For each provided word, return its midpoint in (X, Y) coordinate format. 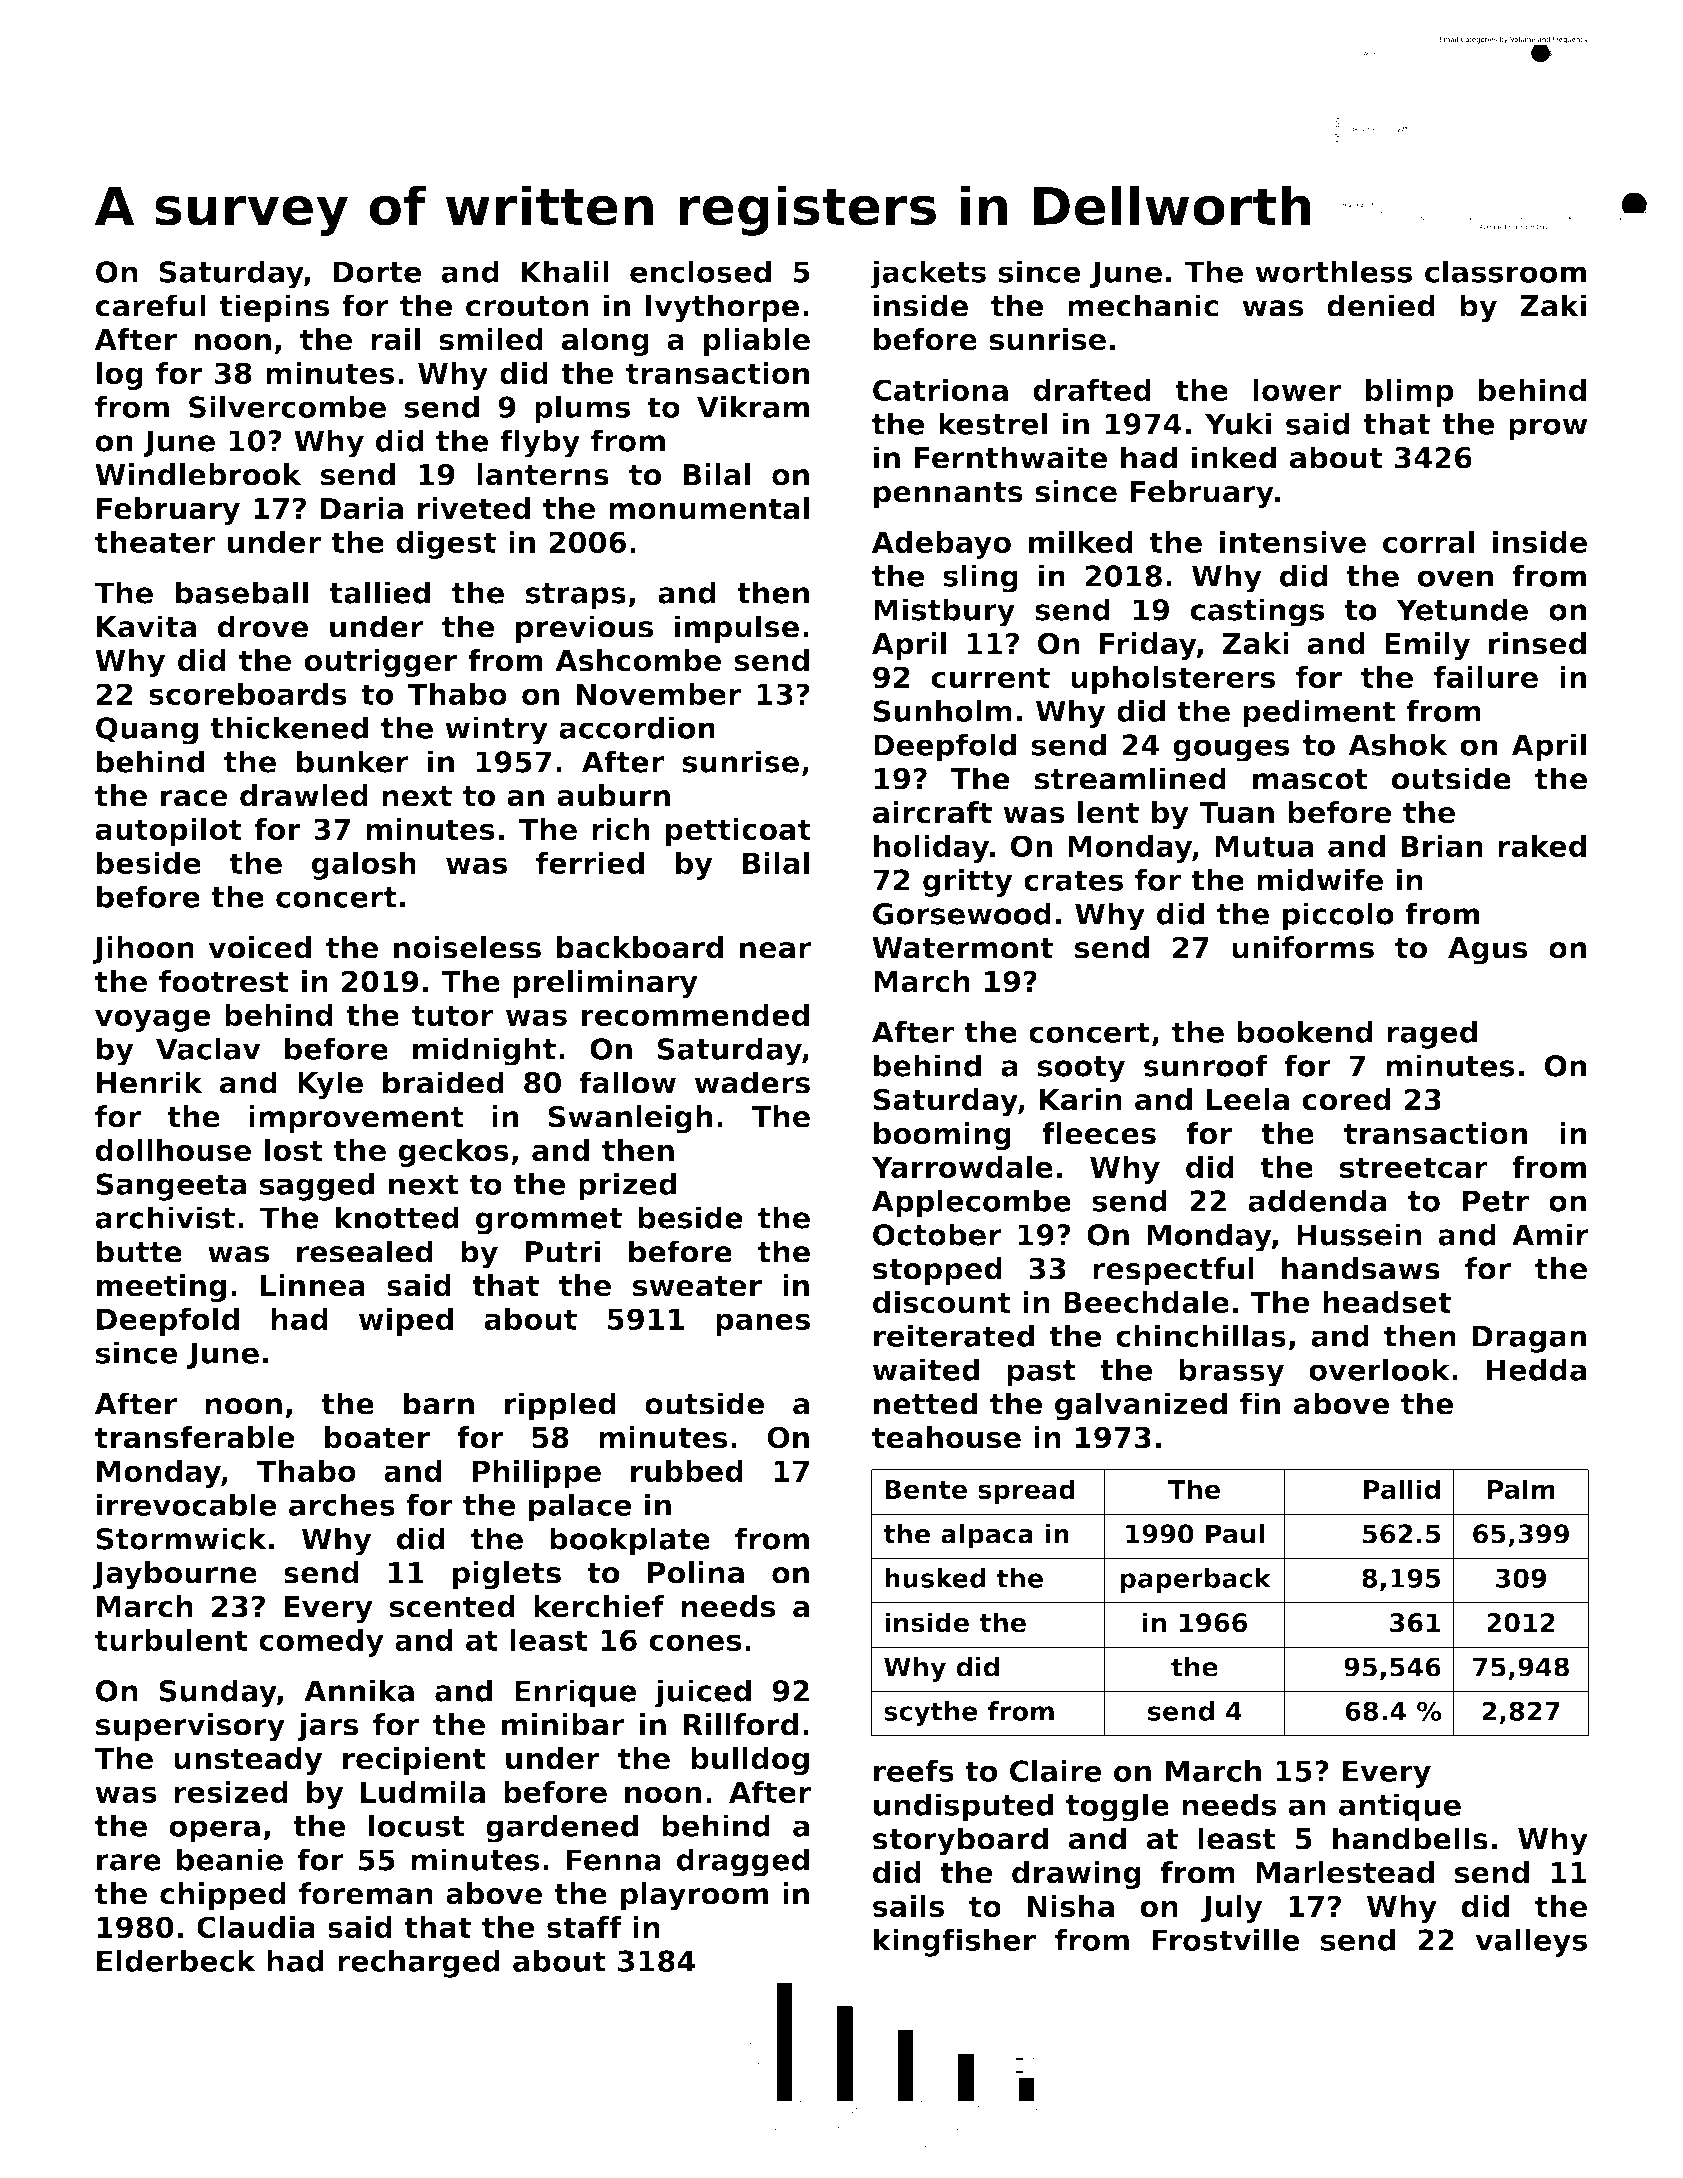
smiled (491, 339)
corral (1428, 542)
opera (214, 1831)
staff (584, 1927)
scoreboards (248, 694)
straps (576, 596)
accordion (637, 727)
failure (1486, 677)
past (1041, 1373)
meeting (161, 1288)
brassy (1232, 1372)
